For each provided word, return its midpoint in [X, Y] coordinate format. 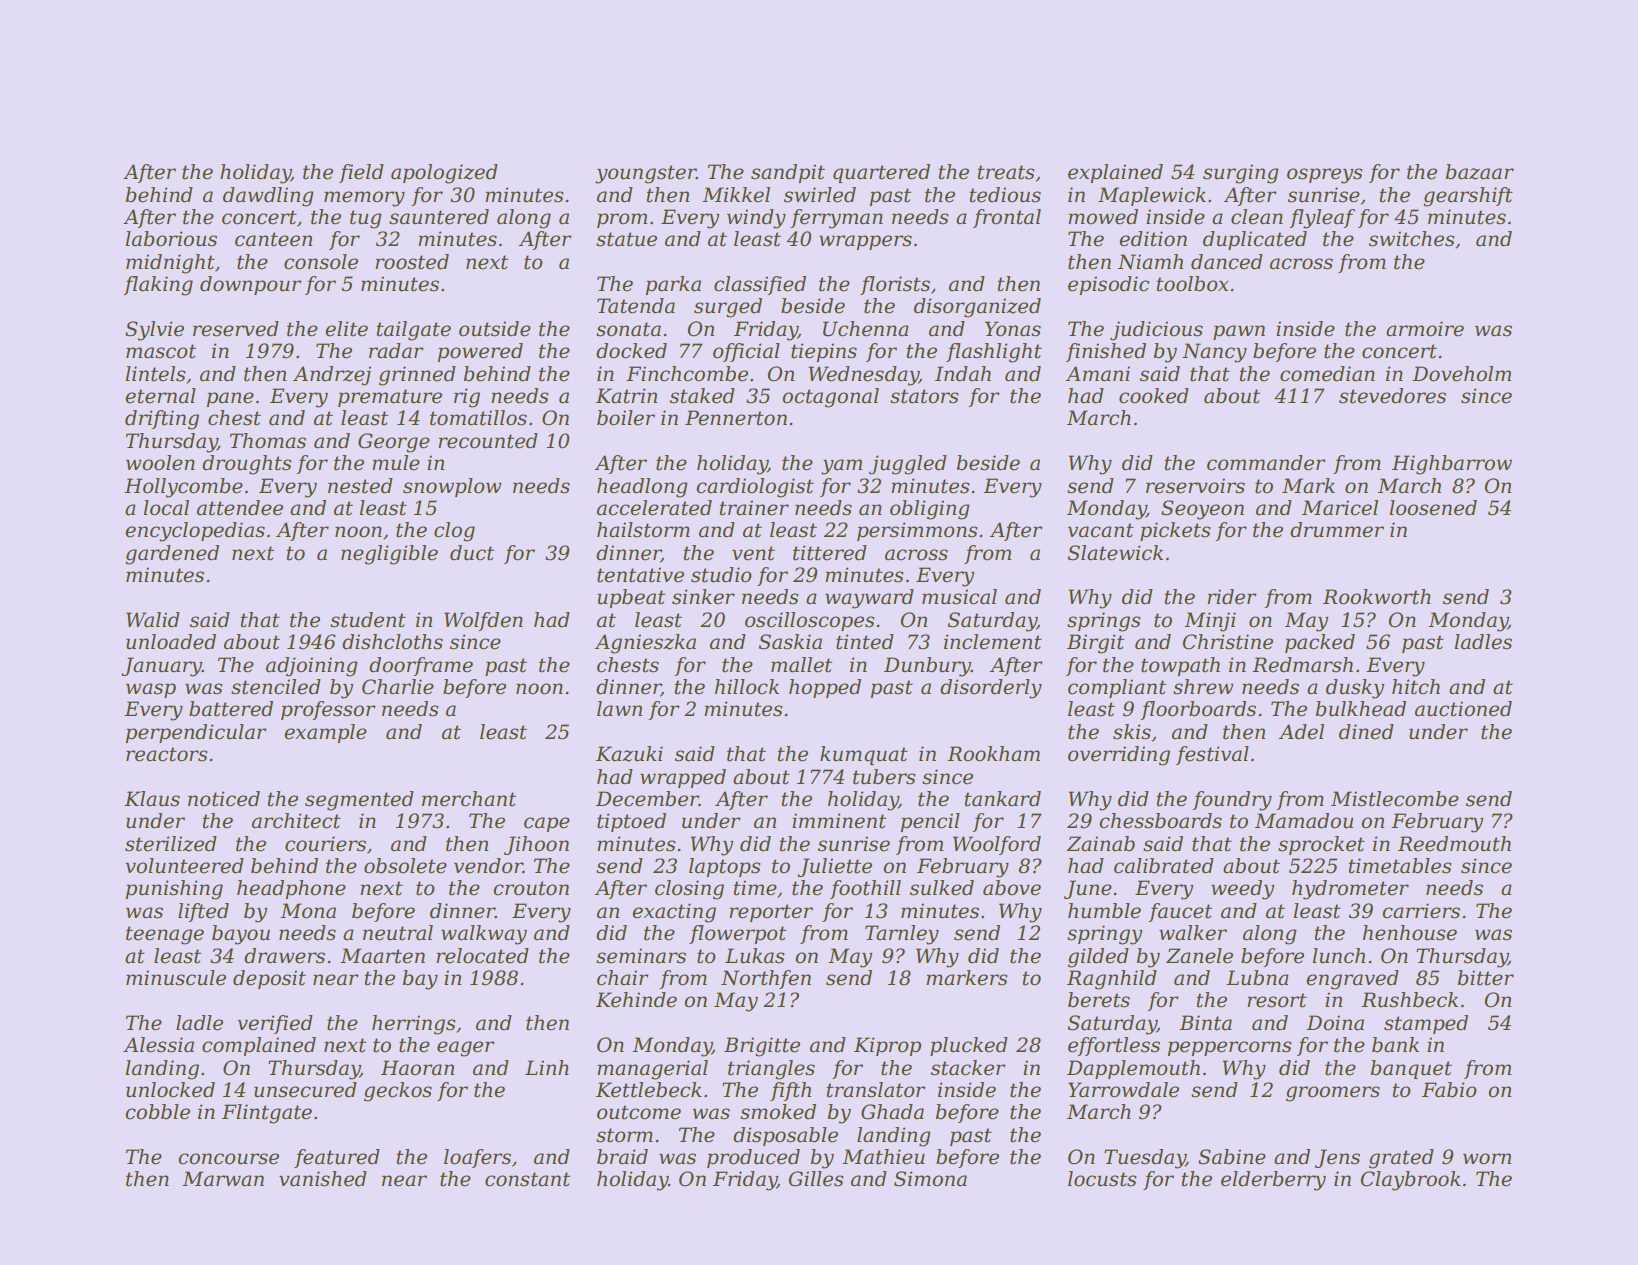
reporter [771, 913]
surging [1241, 174]
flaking [158, 286]
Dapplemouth [1133, 1069]
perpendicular [196, 733]
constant [527, 1179]
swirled [820, 195]
